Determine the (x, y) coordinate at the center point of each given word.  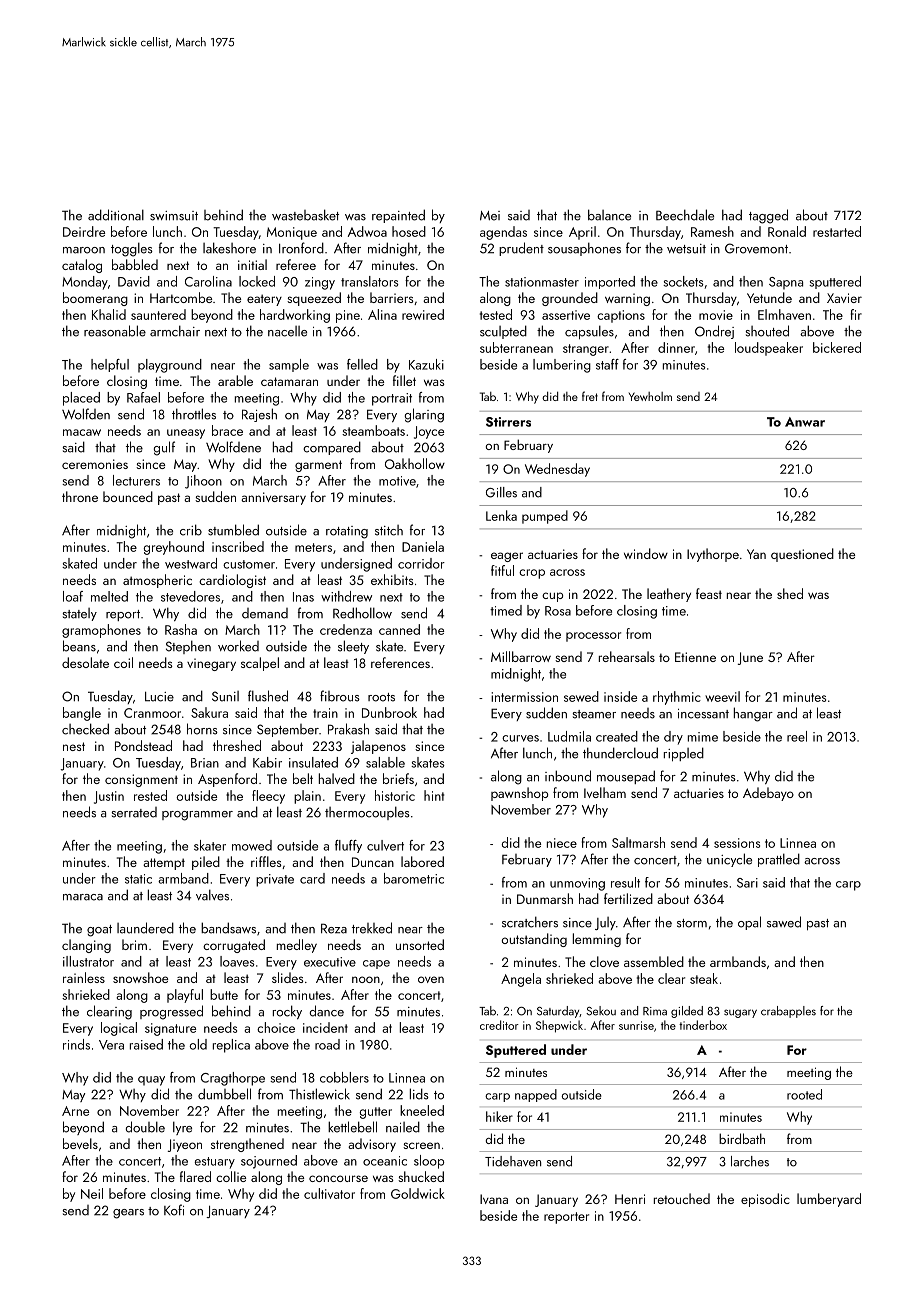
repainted (398, 216)
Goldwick (418, 1193)
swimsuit (174, 216)
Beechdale (685, 215)
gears (128, 1214)
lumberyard (829, 1200)
